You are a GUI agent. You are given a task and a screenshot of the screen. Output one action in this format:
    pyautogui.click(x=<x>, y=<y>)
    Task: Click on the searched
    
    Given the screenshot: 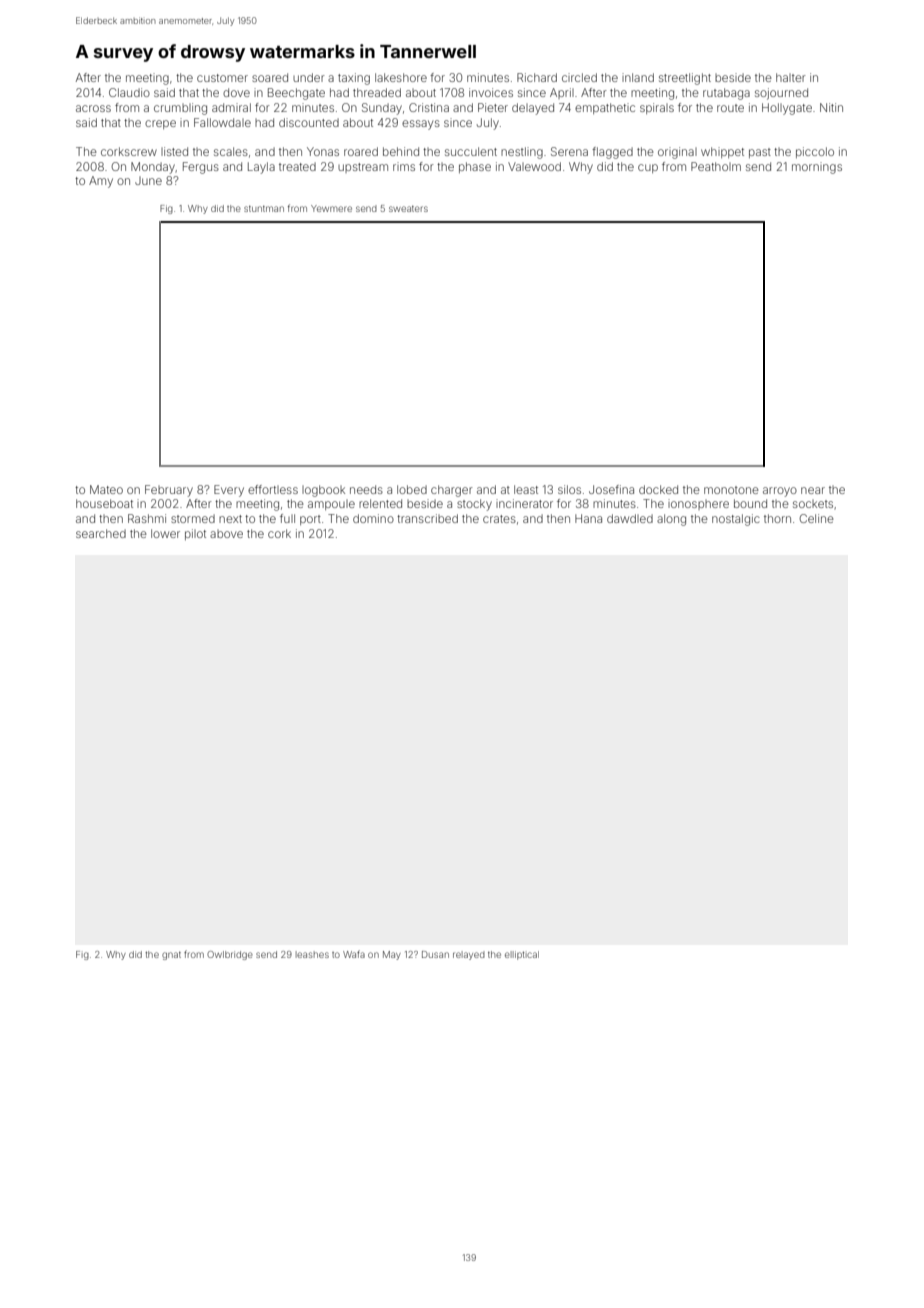 What is the action you would take?
    pyautogui.click(x=101, y=533)
